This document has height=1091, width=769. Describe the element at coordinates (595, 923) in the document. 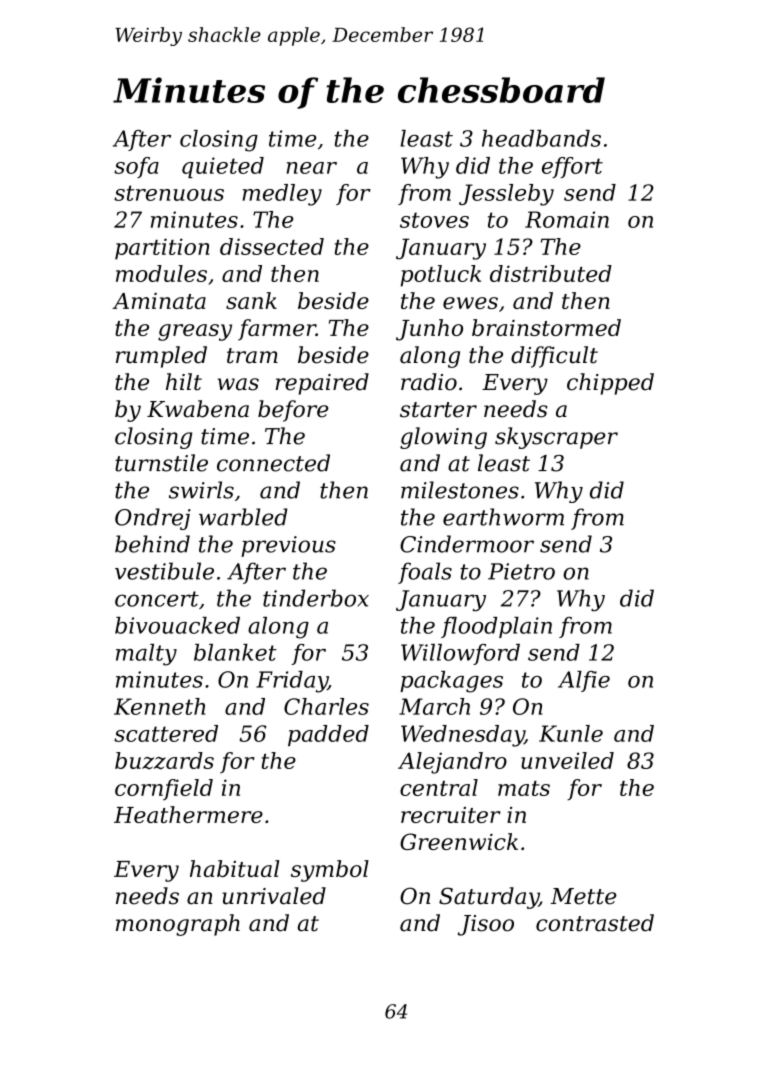

I see `contrasted` at that location.
